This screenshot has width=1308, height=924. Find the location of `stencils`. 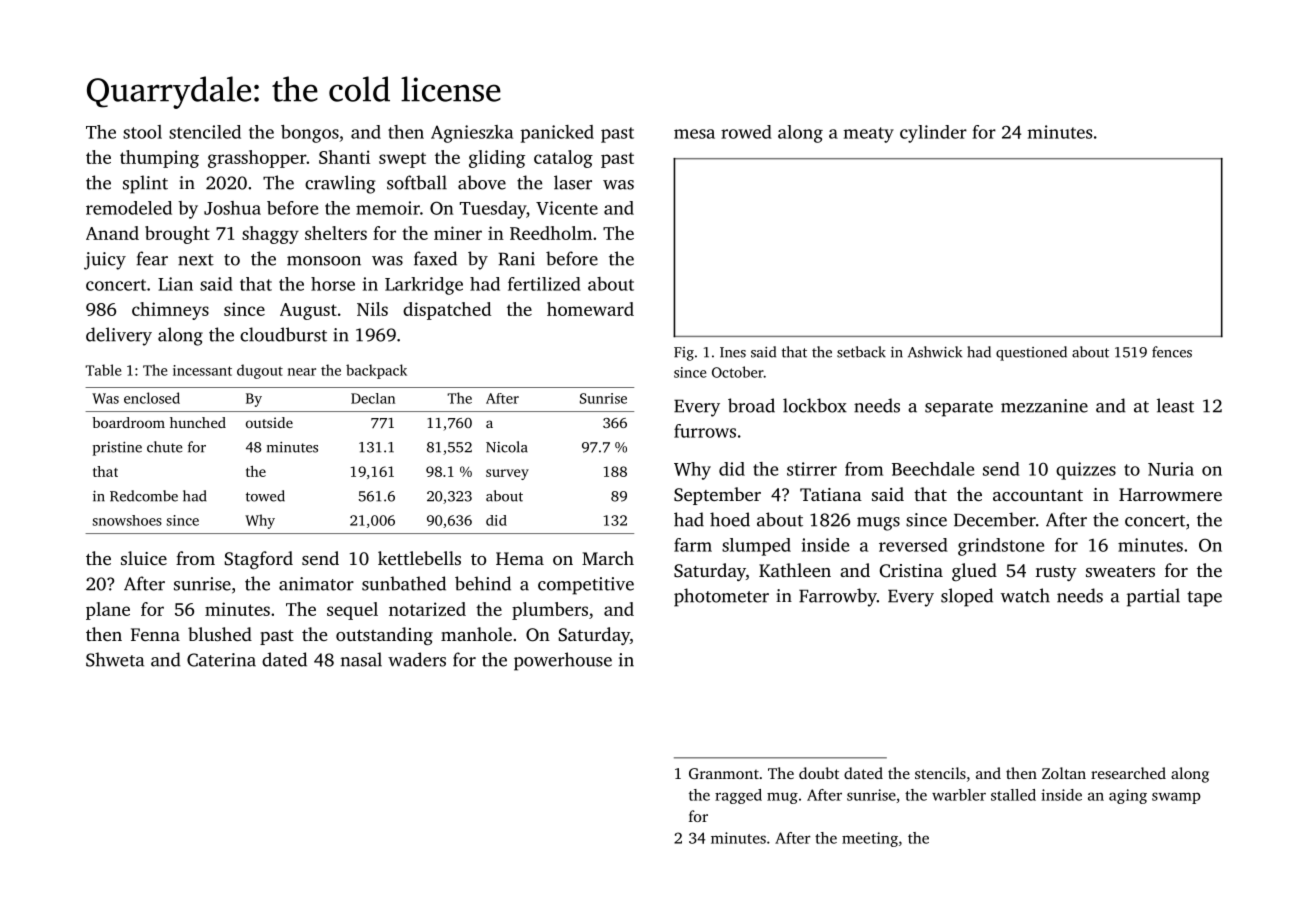

stencils is located at coordinates (940, 773).
